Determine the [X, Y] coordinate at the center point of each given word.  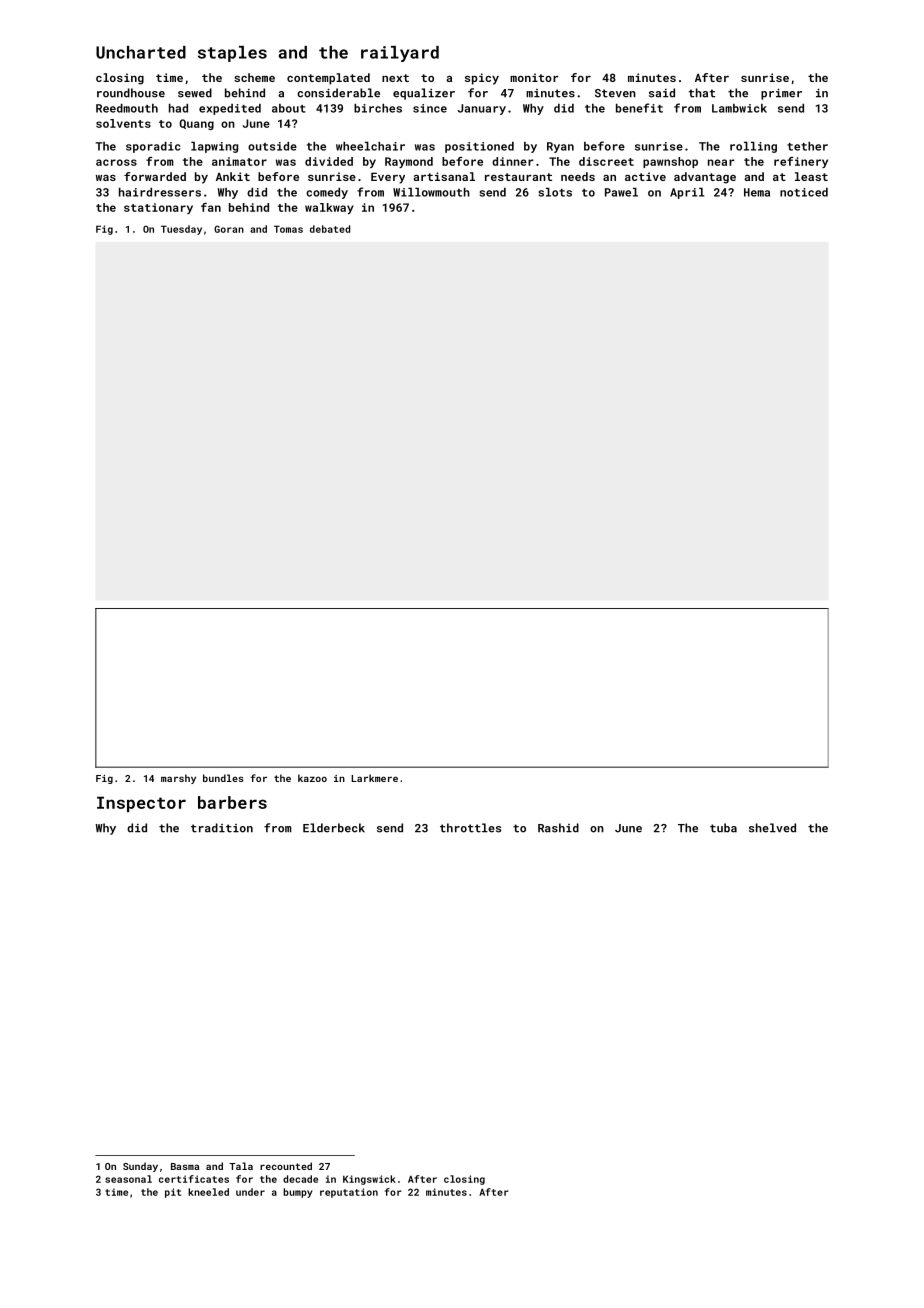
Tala [241, 1166]
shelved [772, 828]
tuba [723, 828]
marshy [178, 779]
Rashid [558, 828]
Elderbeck [334, 828]
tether [807, 146]
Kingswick [369, 1180]
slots [555, 192]
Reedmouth [127, 108]
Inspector [141, 804]
